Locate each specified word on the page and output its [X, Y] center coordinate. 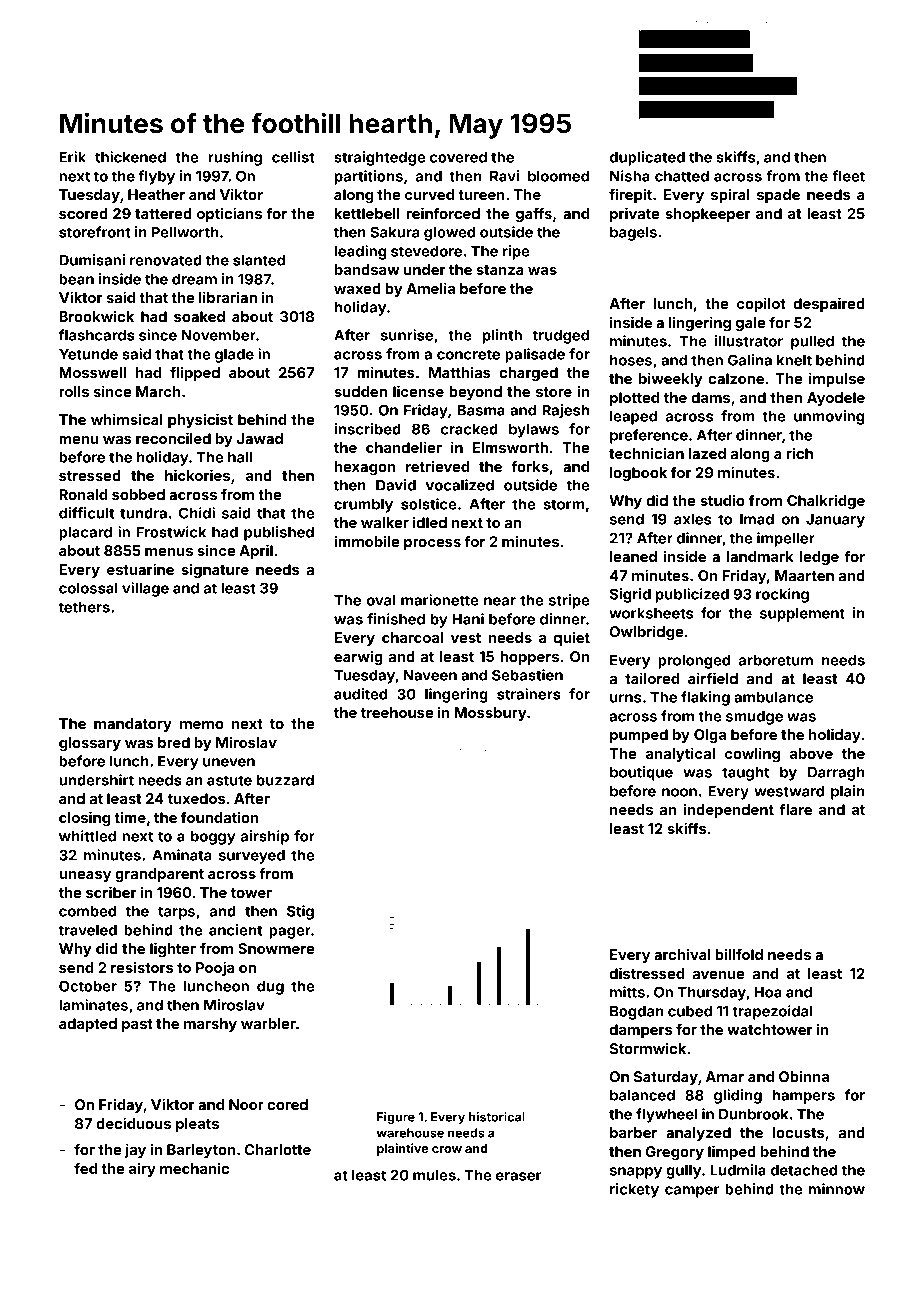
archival [682, 954]
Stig [300, 912]
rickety [634, 1190]
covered [458, 157]
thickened [130, 157]
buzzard [285, 780]
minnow [837, 1189]
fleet [848, 176]
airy [142, 1170]
